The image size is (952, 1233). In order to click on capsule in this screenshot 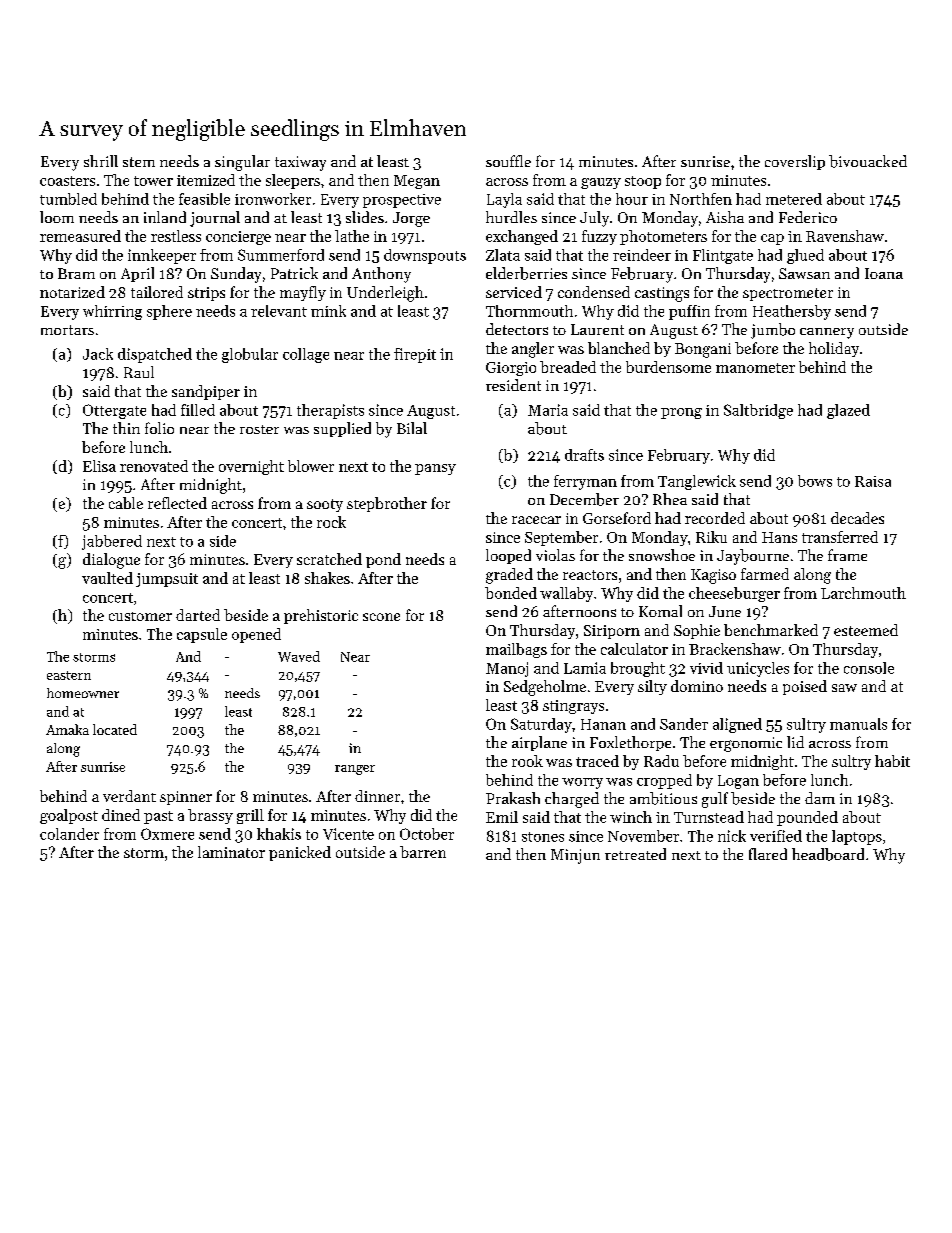, I will do `click(202, 635)`.
